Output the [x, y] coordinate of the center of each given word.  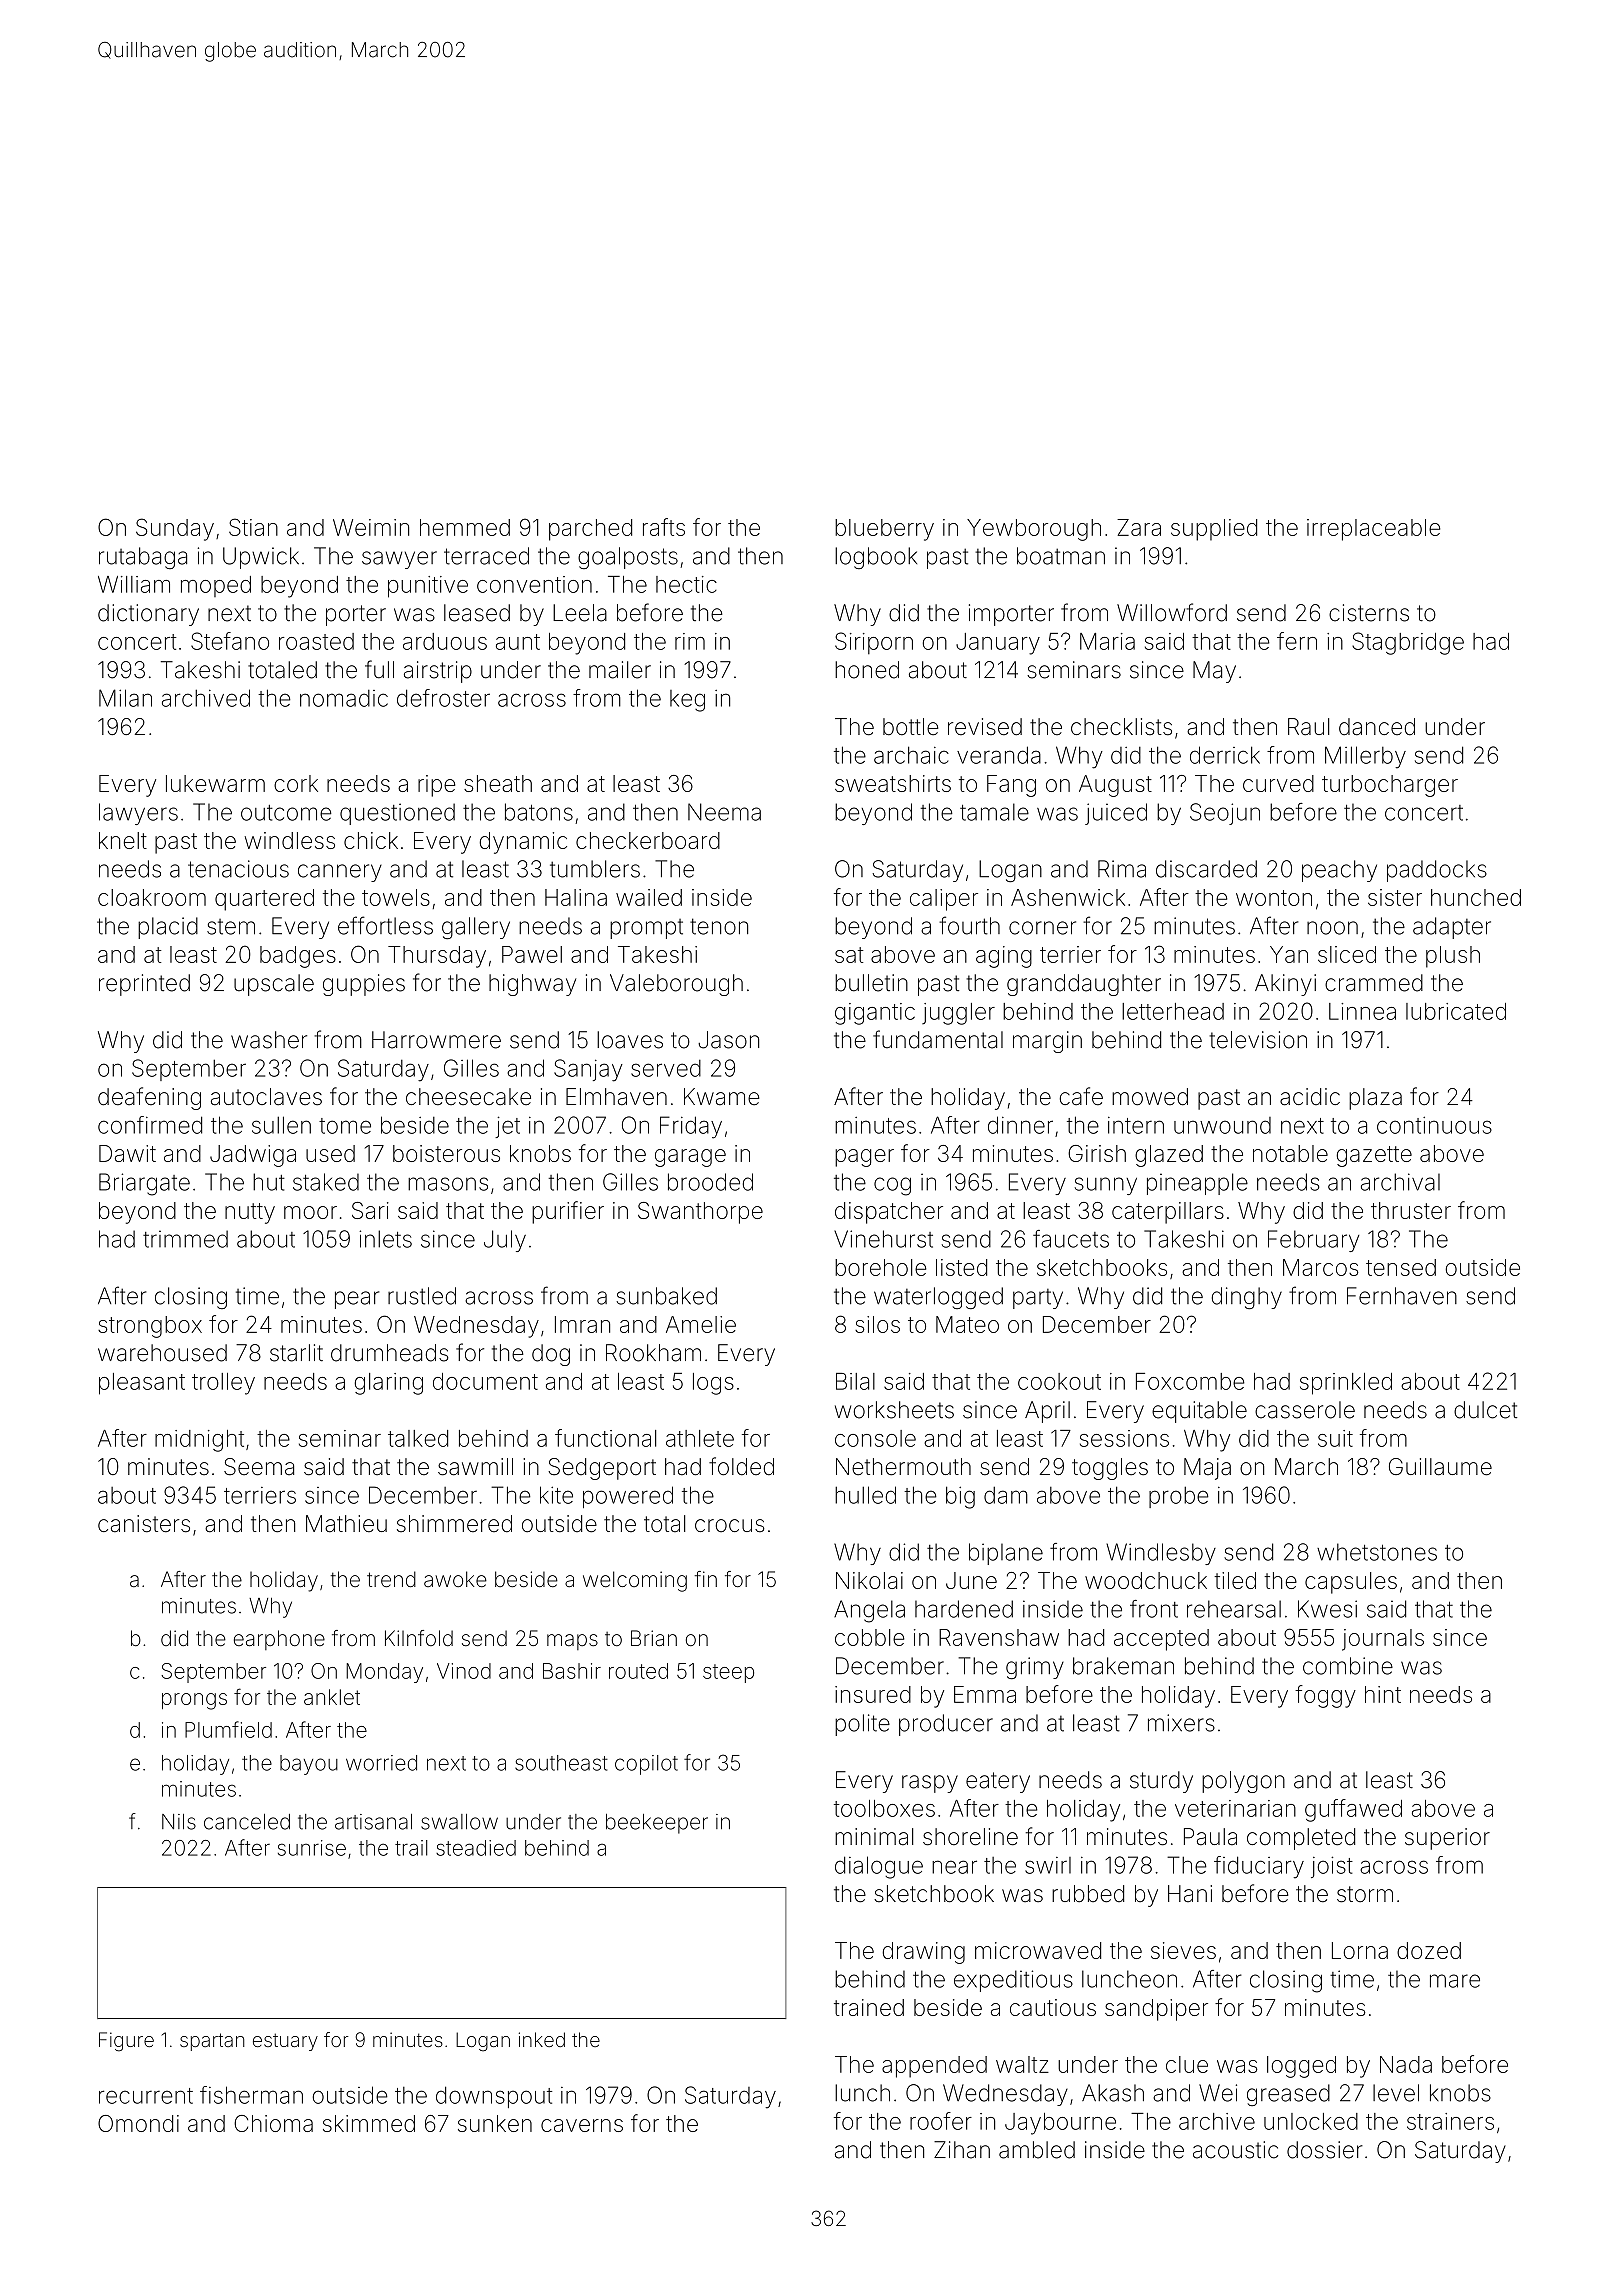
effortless [385, 925]
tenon [719, 926]
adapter [1452, 928]
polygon [1243, 1782]
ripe [436, 786]
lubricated [1456, 1011]
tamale [994, 812]
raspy [930, 1784]
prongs [194, 1701]
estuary [285, 2042]
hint [1383, 1694]
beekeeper [657, 1824]
